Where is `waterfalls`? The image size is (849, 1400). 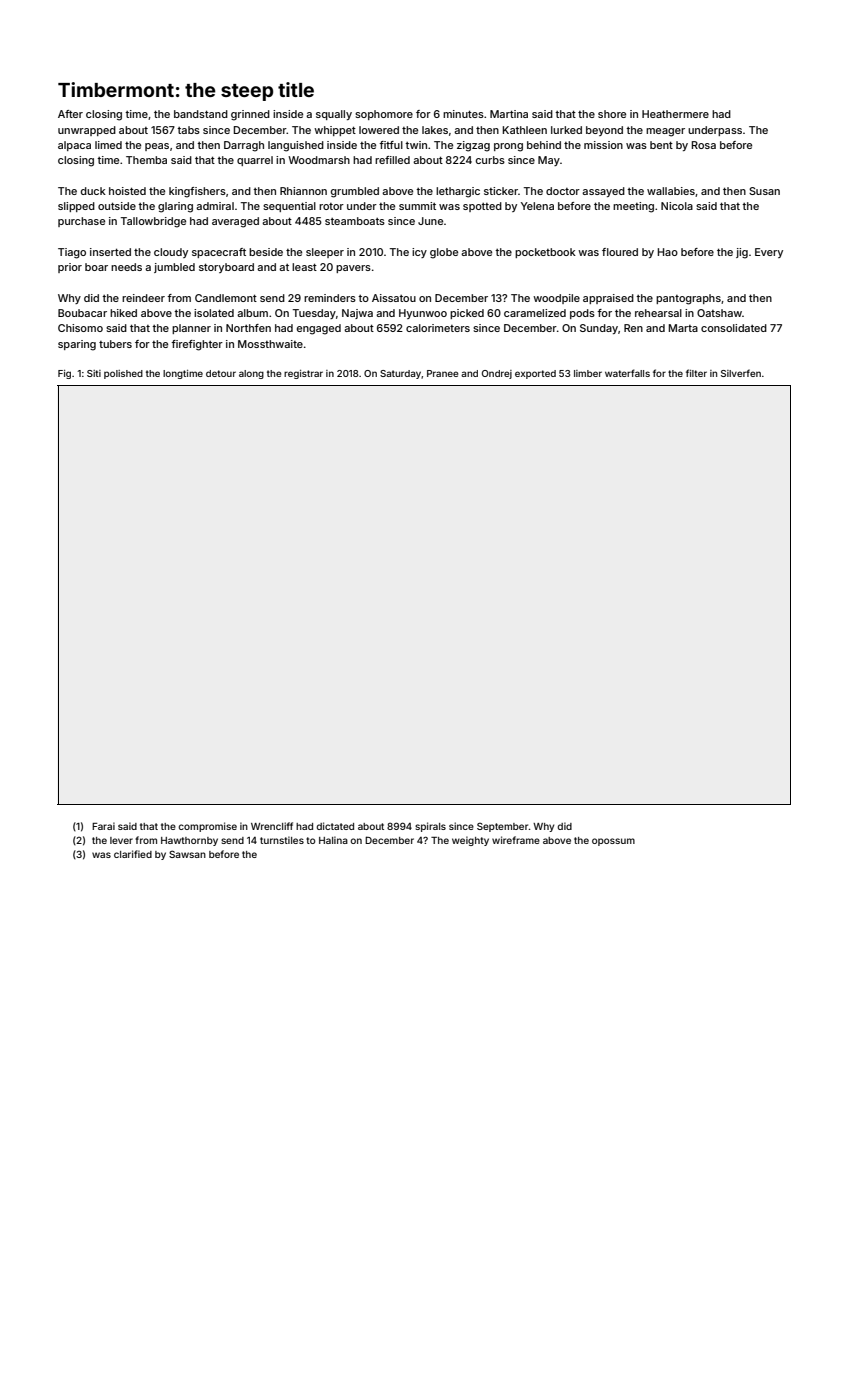
waterfalls is located at coordinates (627, 373).
